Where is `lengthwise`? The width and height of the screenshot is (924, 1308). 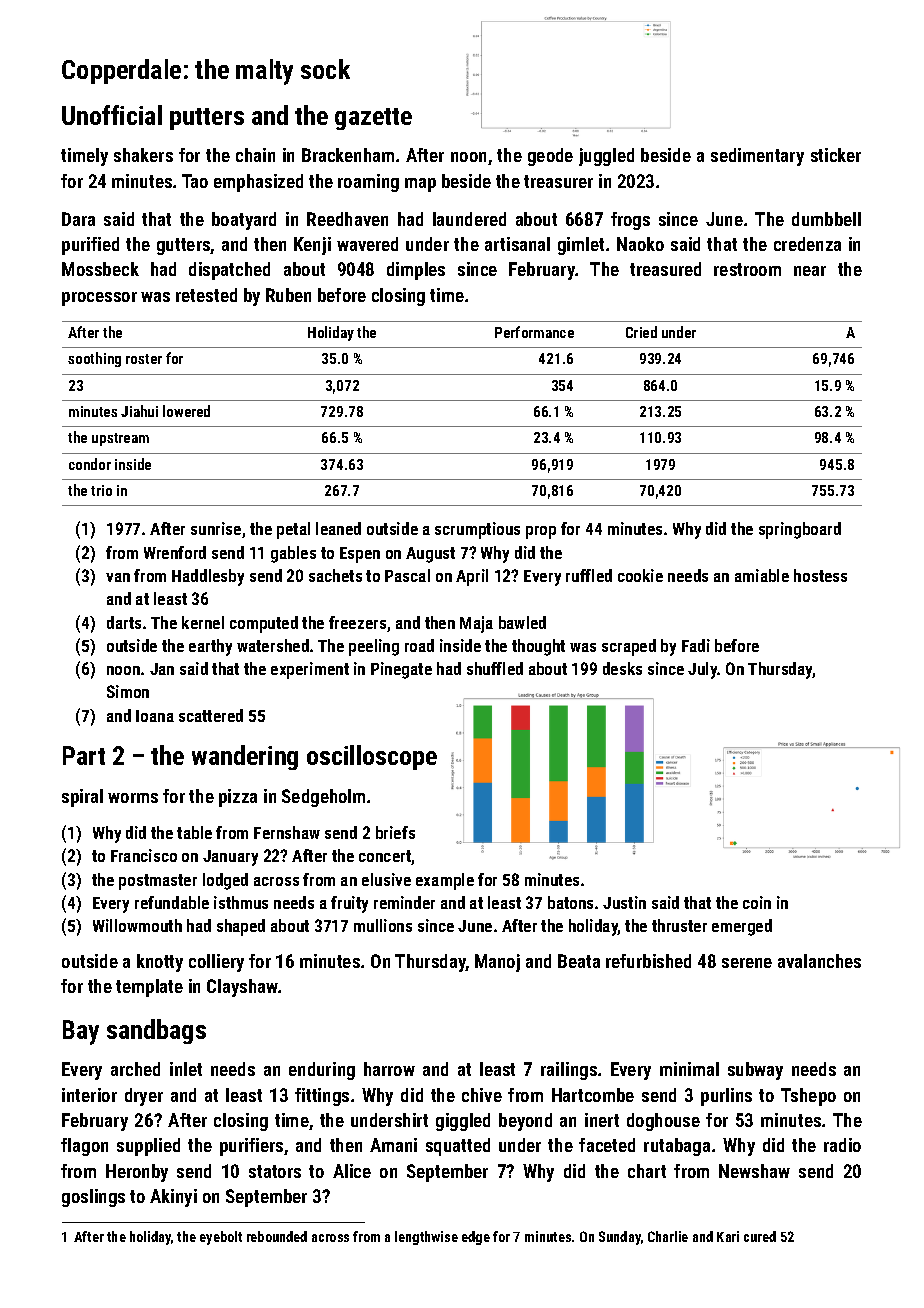 lengthwise is located at coordinates (426, 1238).
